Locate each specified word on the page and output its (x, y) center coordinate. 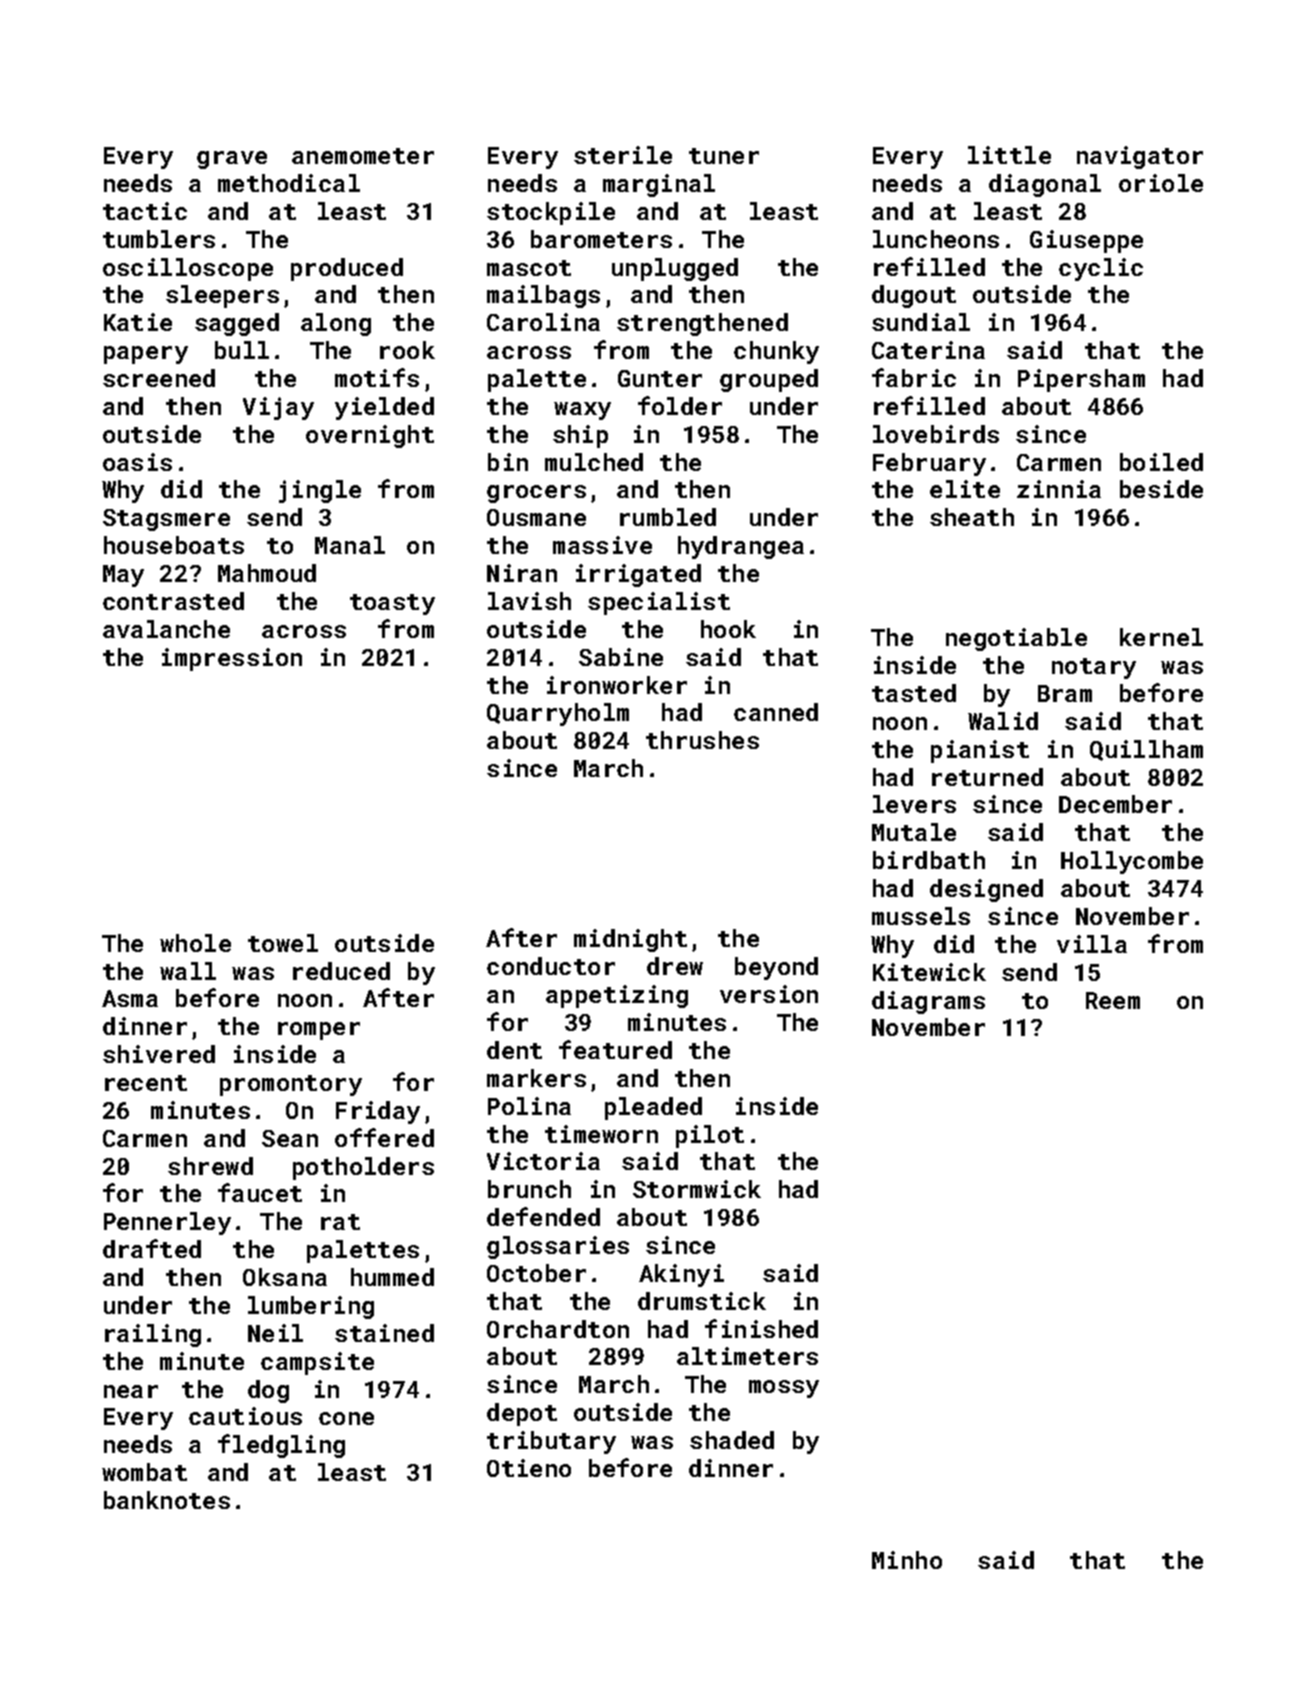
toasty (392, 604)
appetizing (617, 996)
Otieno (529, 1468)
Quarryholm (558, 714)
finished (761, 1328)
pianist (980, 751)
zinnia (1059, 489)
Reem (1113, 1000)
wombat (144, 1472)
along (336, 324)
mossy (784, 1389)
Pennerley (167, 1223)
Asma (130, 998)
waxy (582, 411)
